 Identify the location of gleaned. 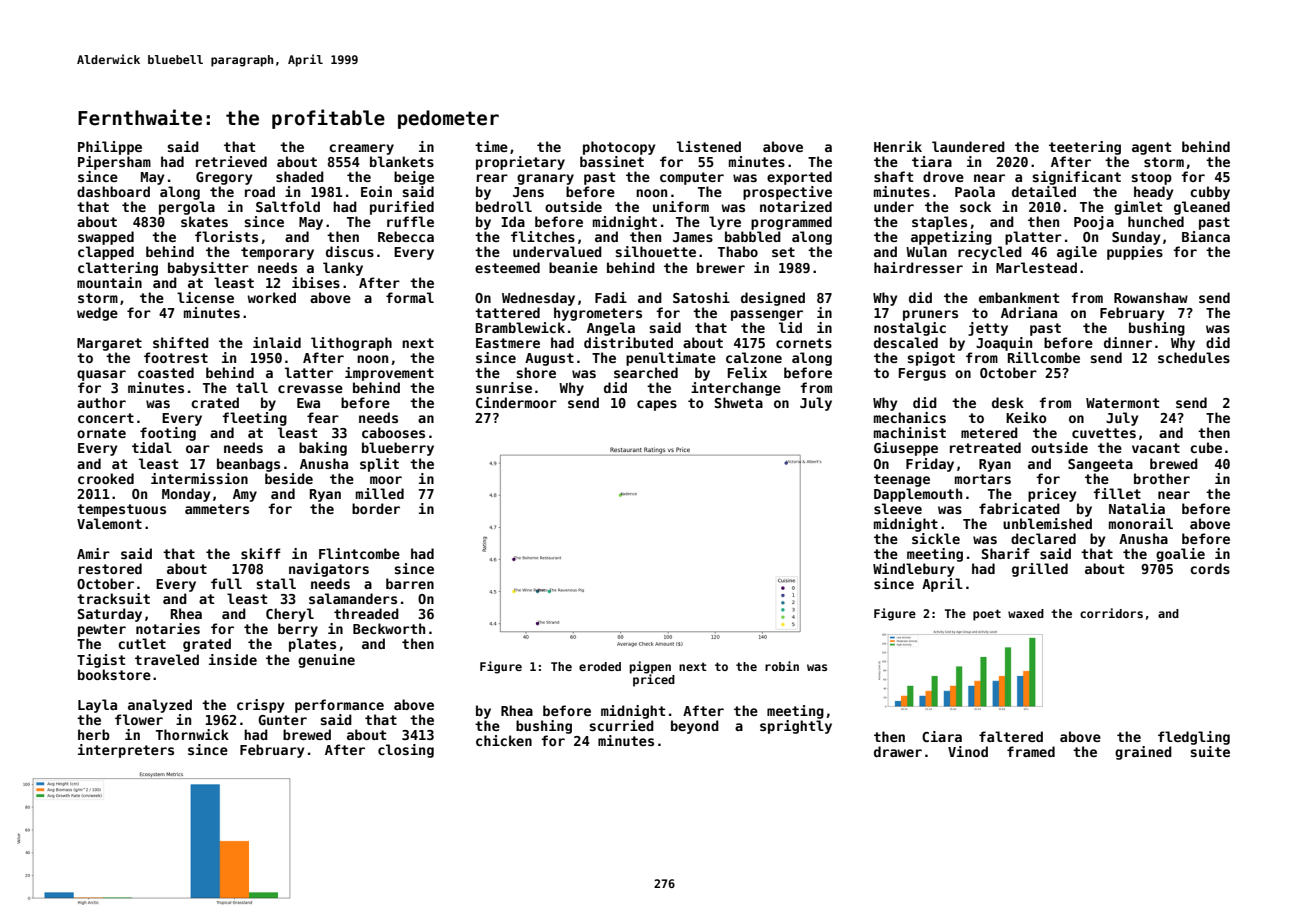
(1202, 208).
